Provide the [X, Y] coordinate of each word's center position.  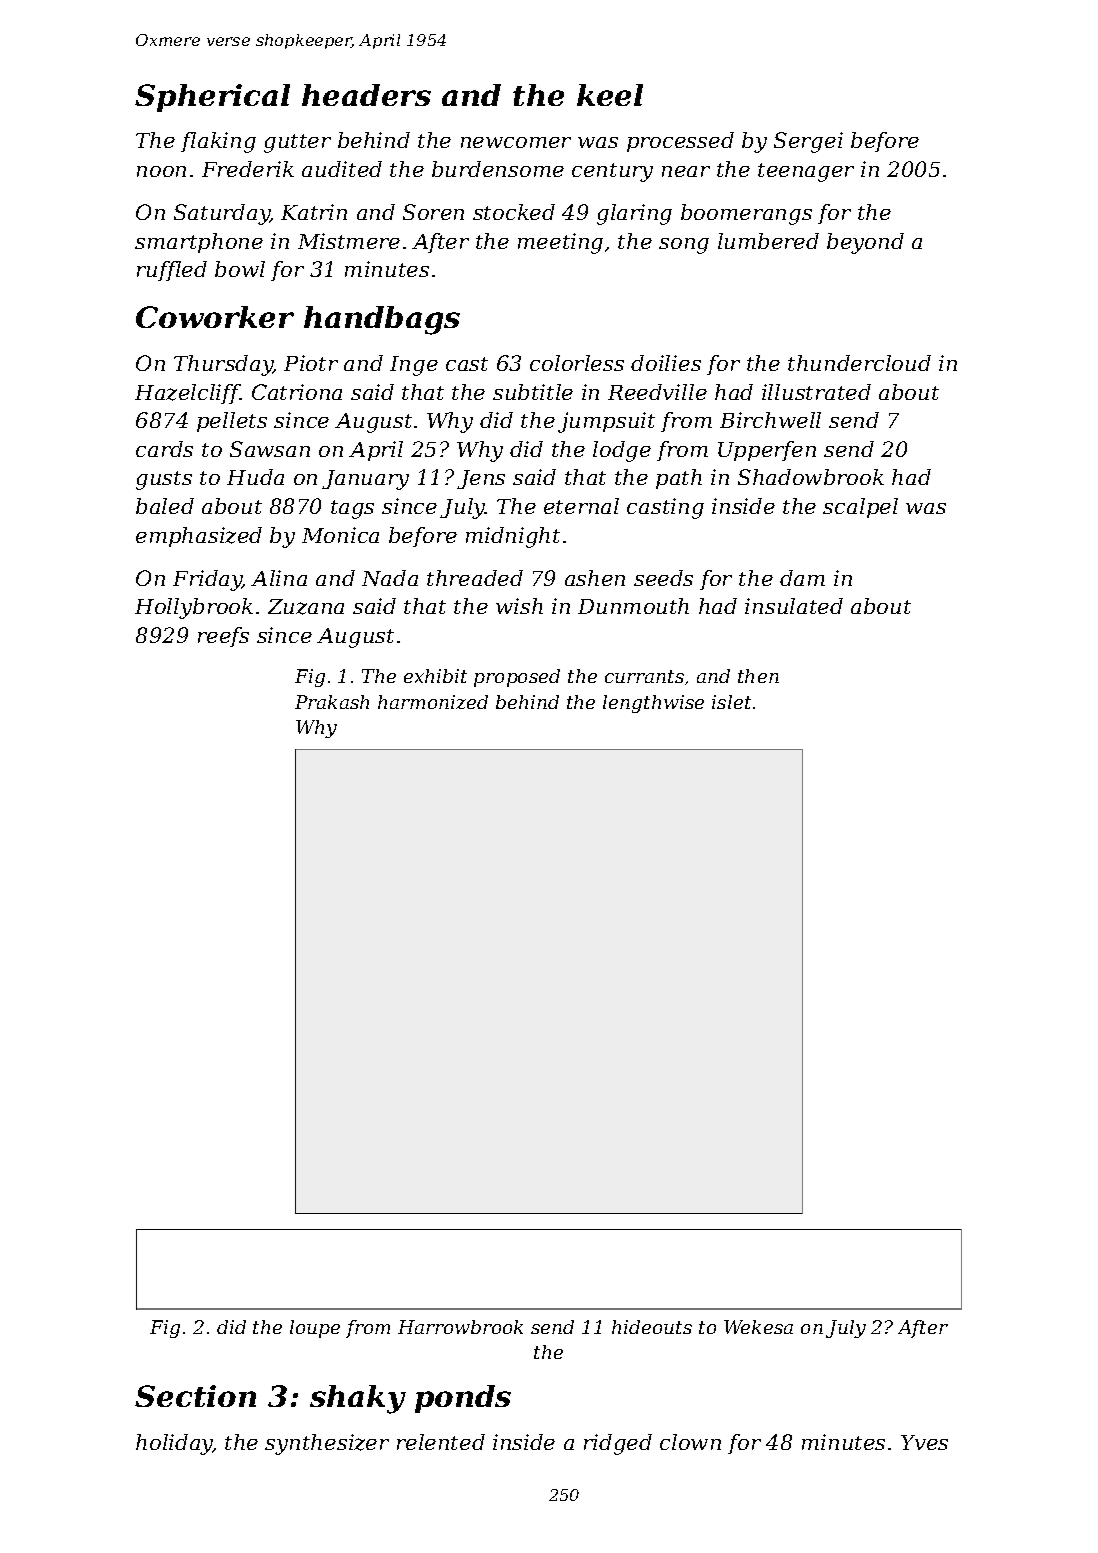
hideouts [652, 1327]
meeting [560, 243]
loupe [315, 1329]
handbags [382, 320]
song [684, 246]
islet [731, 702]
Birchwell [770, 420]
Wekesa [758, 1327]
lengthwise [653, 704]
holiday [174, 1444]
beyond [865, 243]
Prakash [332, 702]
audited [342, 169]
